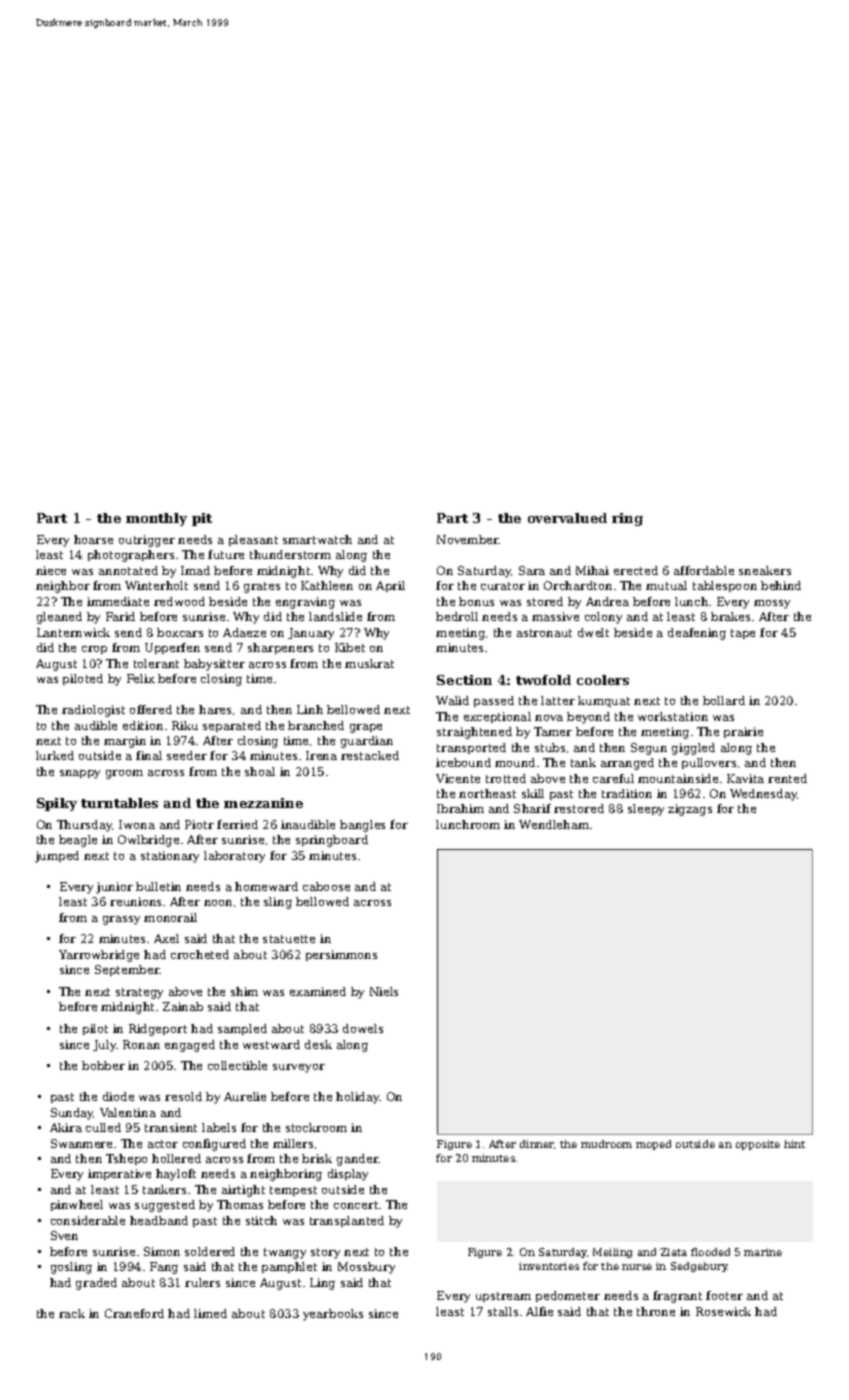 The width and height of the image is (849, 1400). I want to click on holiday, so click(358, 1098).
